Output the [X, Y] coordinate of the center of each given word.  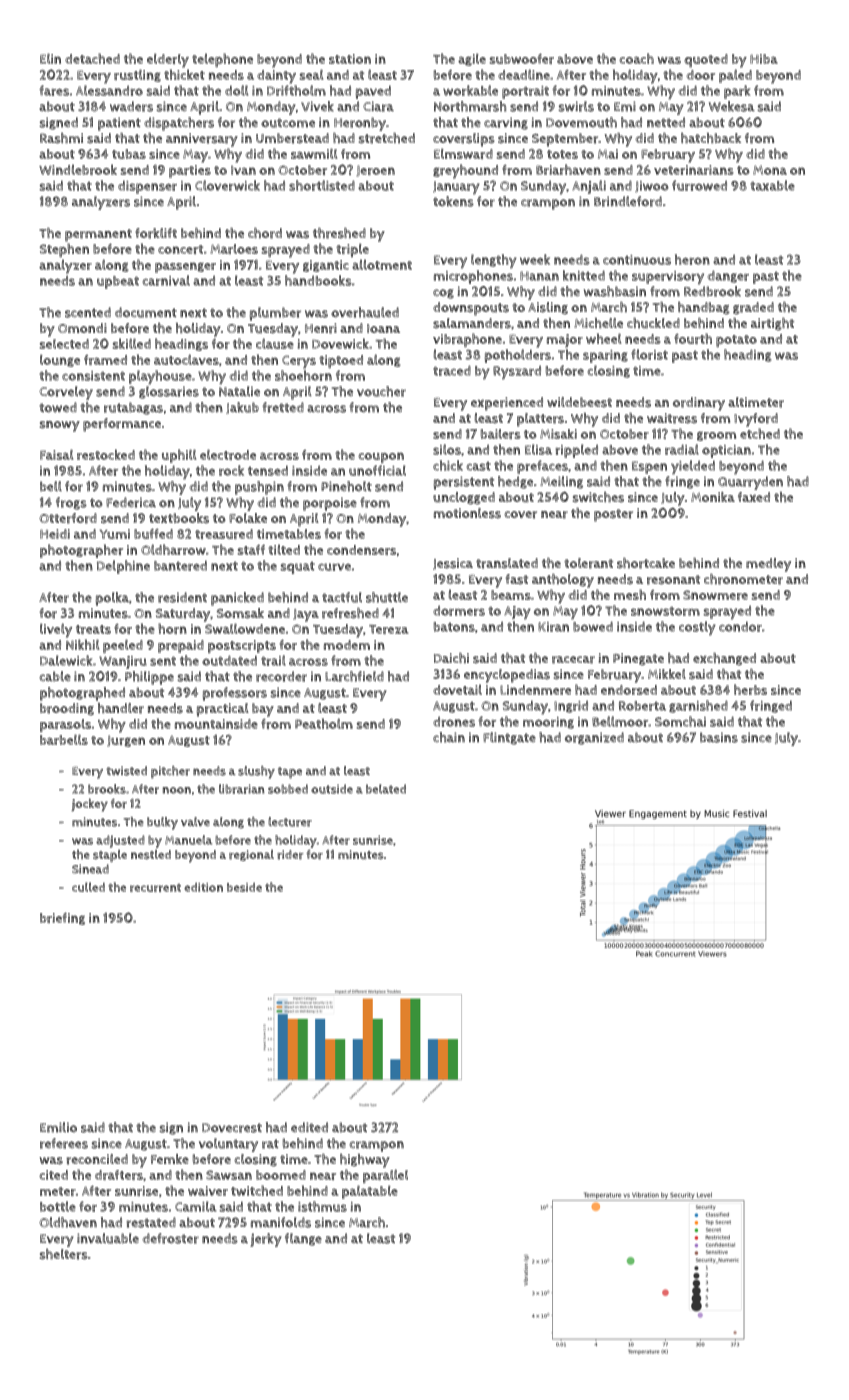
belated [386, 789]
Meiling [561, 482]
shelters [64, 1254]
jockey [89, 805]
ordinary [699, 404]
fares [54, 90]
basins [719, 737]
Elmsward [463, 153]
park [737, 92]
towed [58, 407]
